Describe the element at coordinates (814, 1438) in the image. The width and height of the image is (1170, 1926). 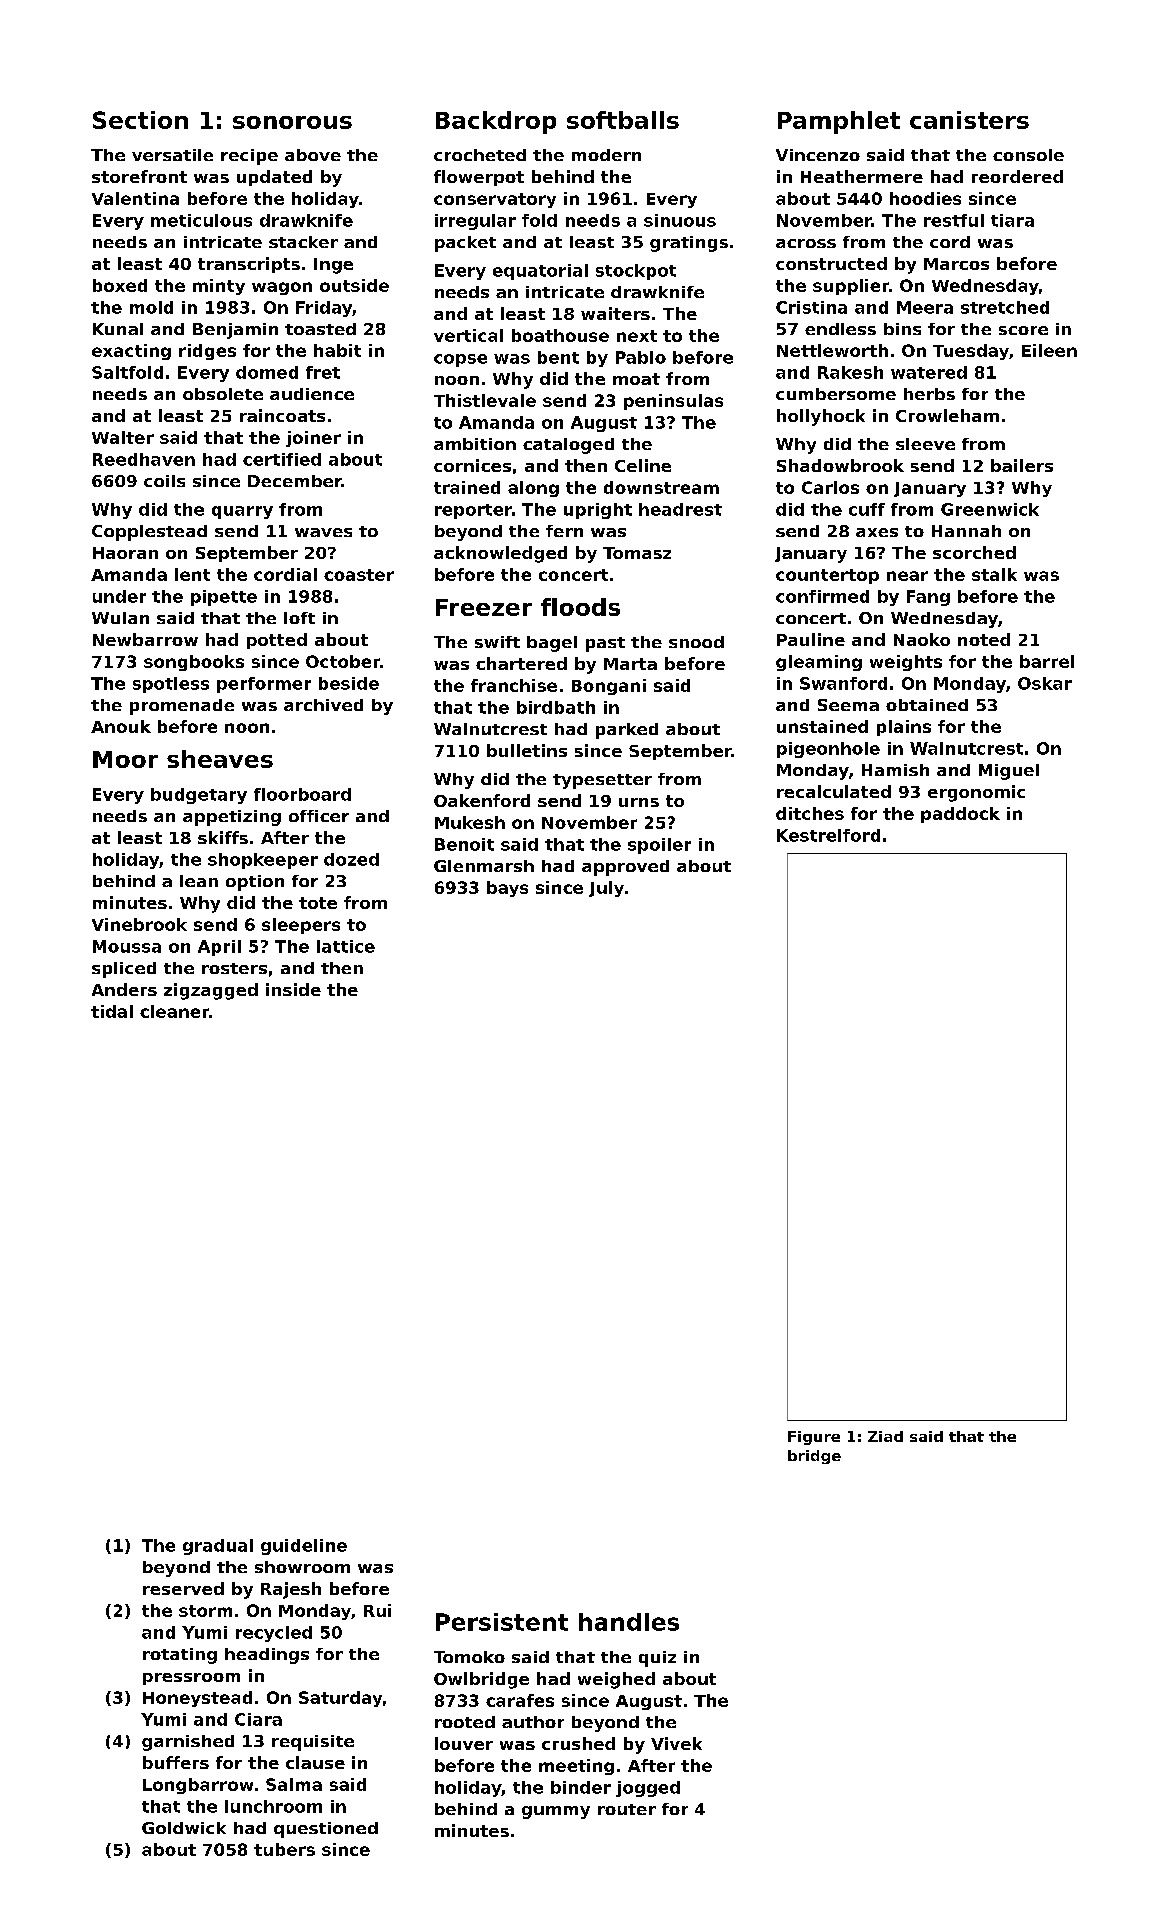
I see `Figure` at that location.
